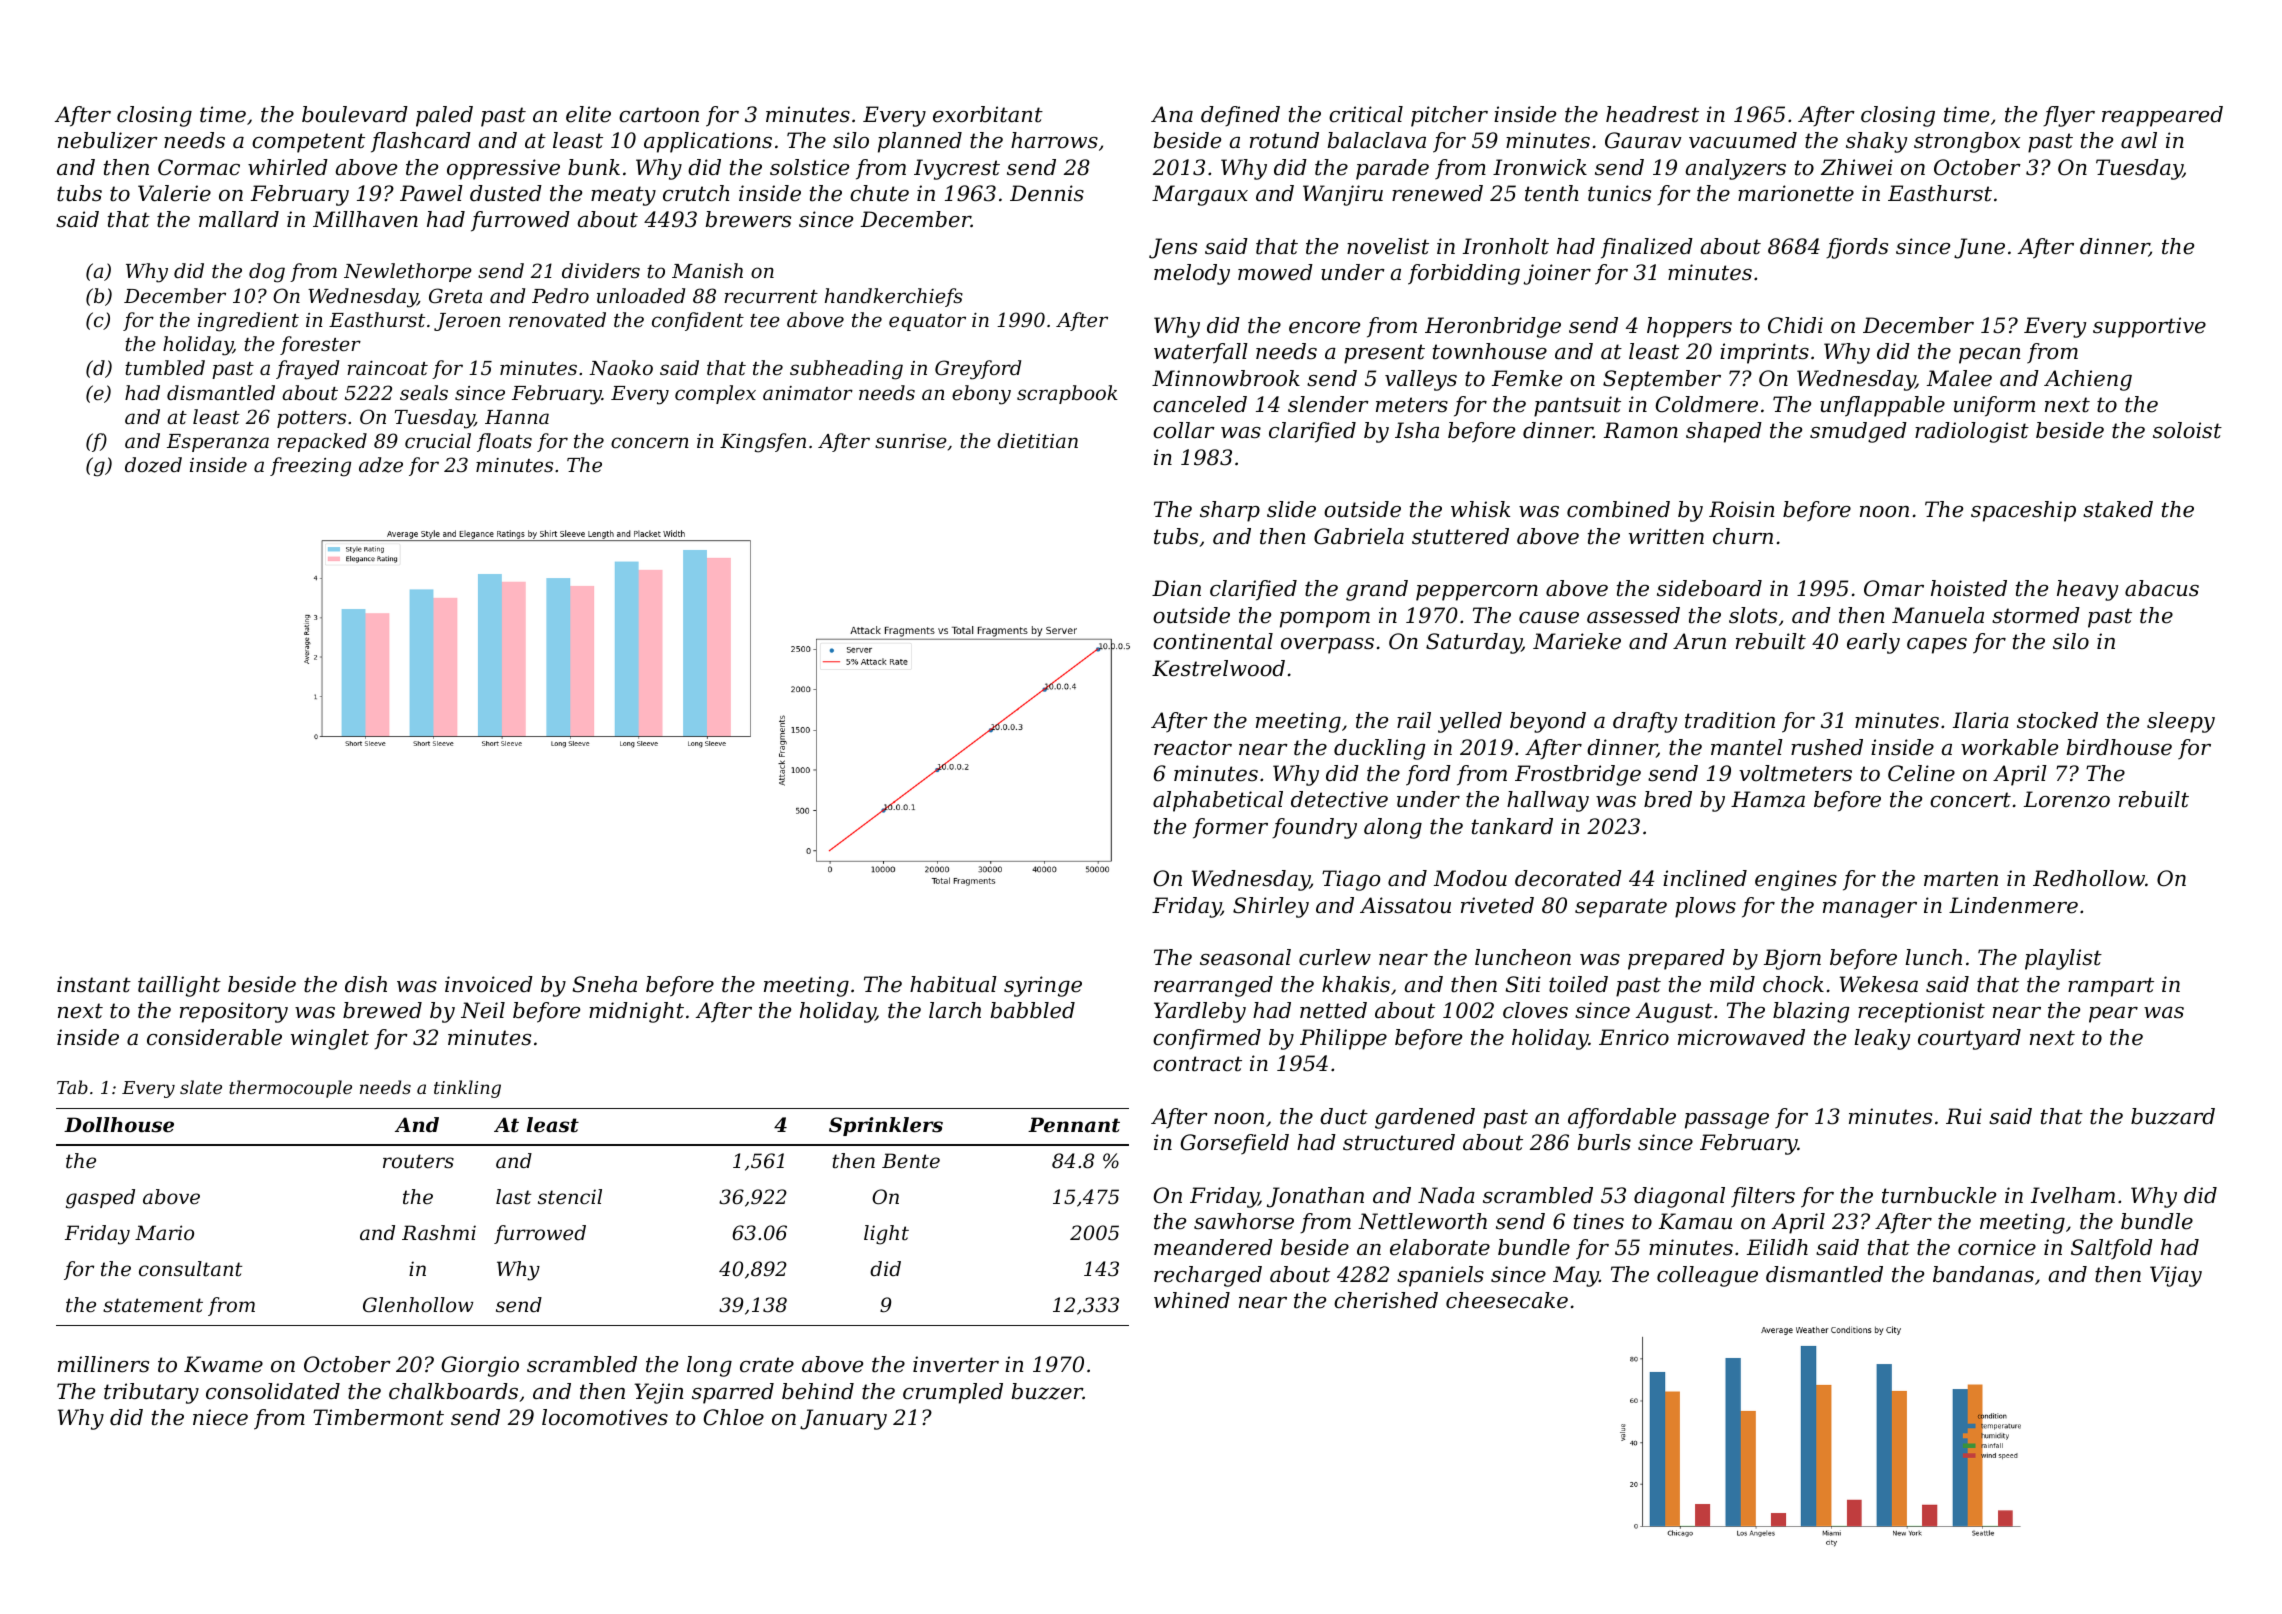 This document has height=1614, width=2282. I want to click on buzzer, so click(1047, 1391).
